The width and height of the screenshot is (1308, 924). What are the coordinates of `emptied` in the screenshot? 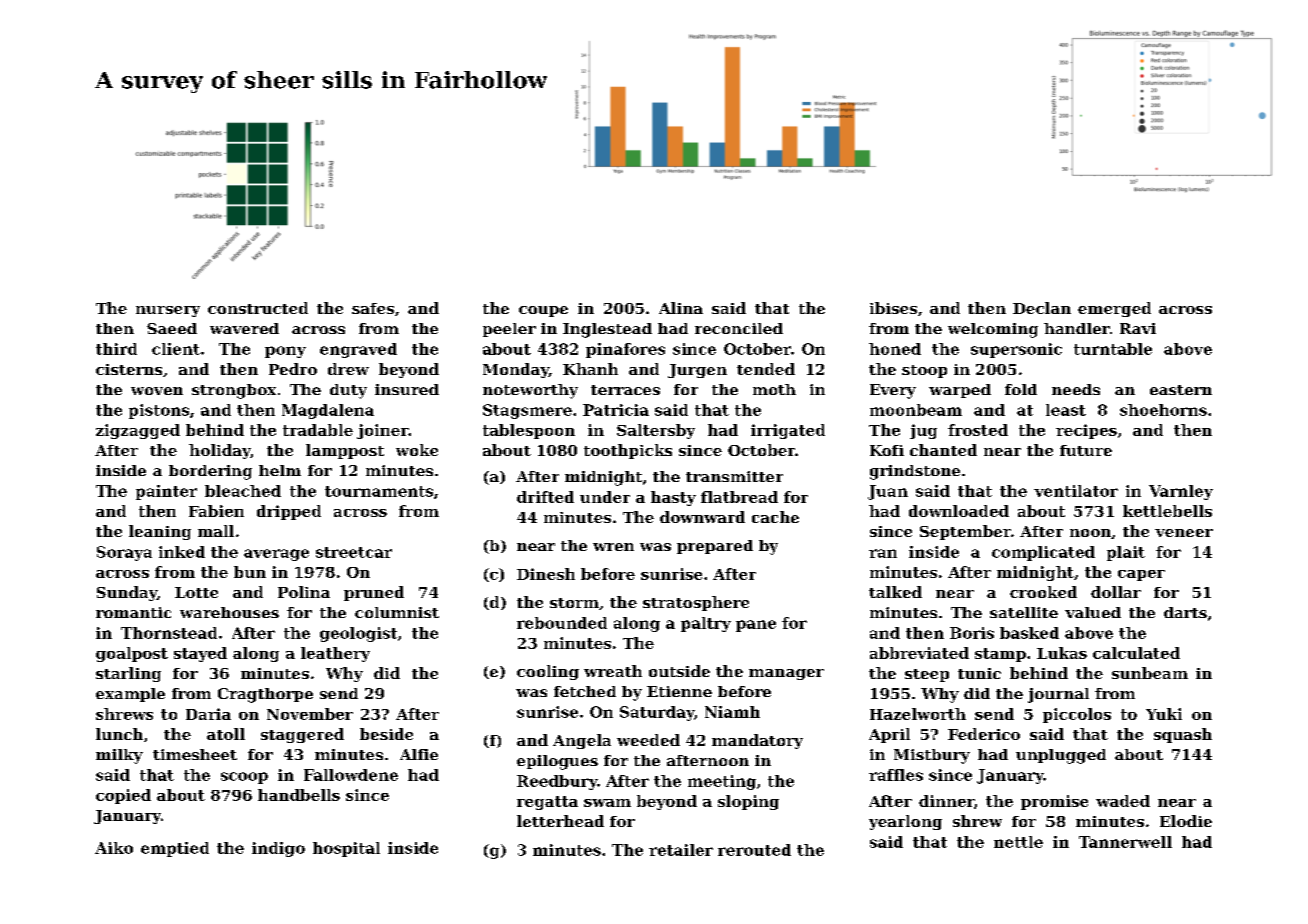 It's located at (175, 849).
